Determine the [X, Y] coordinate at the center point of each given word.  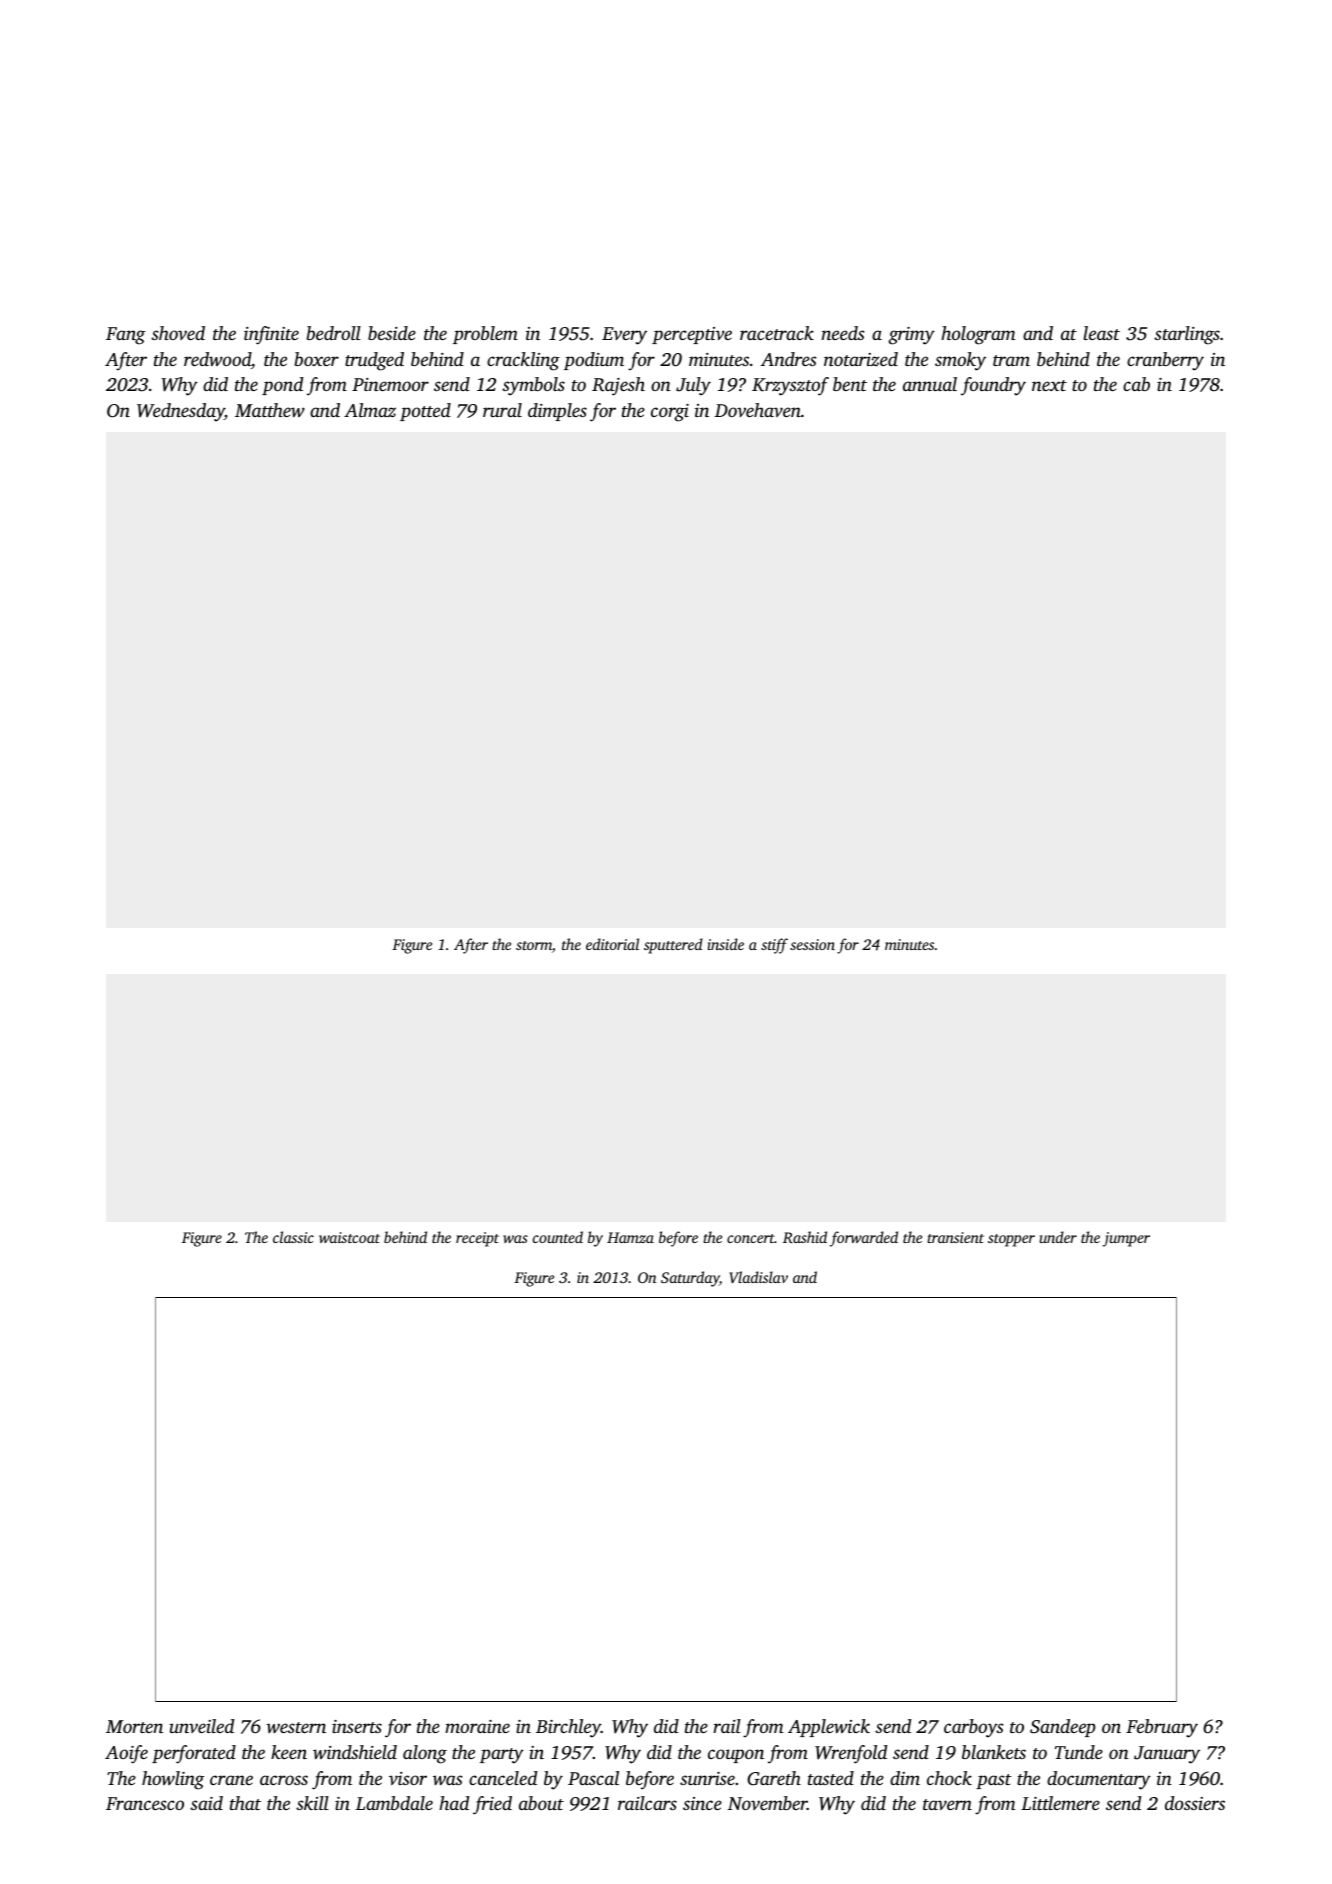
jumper [1126, 1239]
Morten [134, 1726]
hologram [978, 335]
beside [392, 333]
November [767, 1803]
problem [485, 335]
